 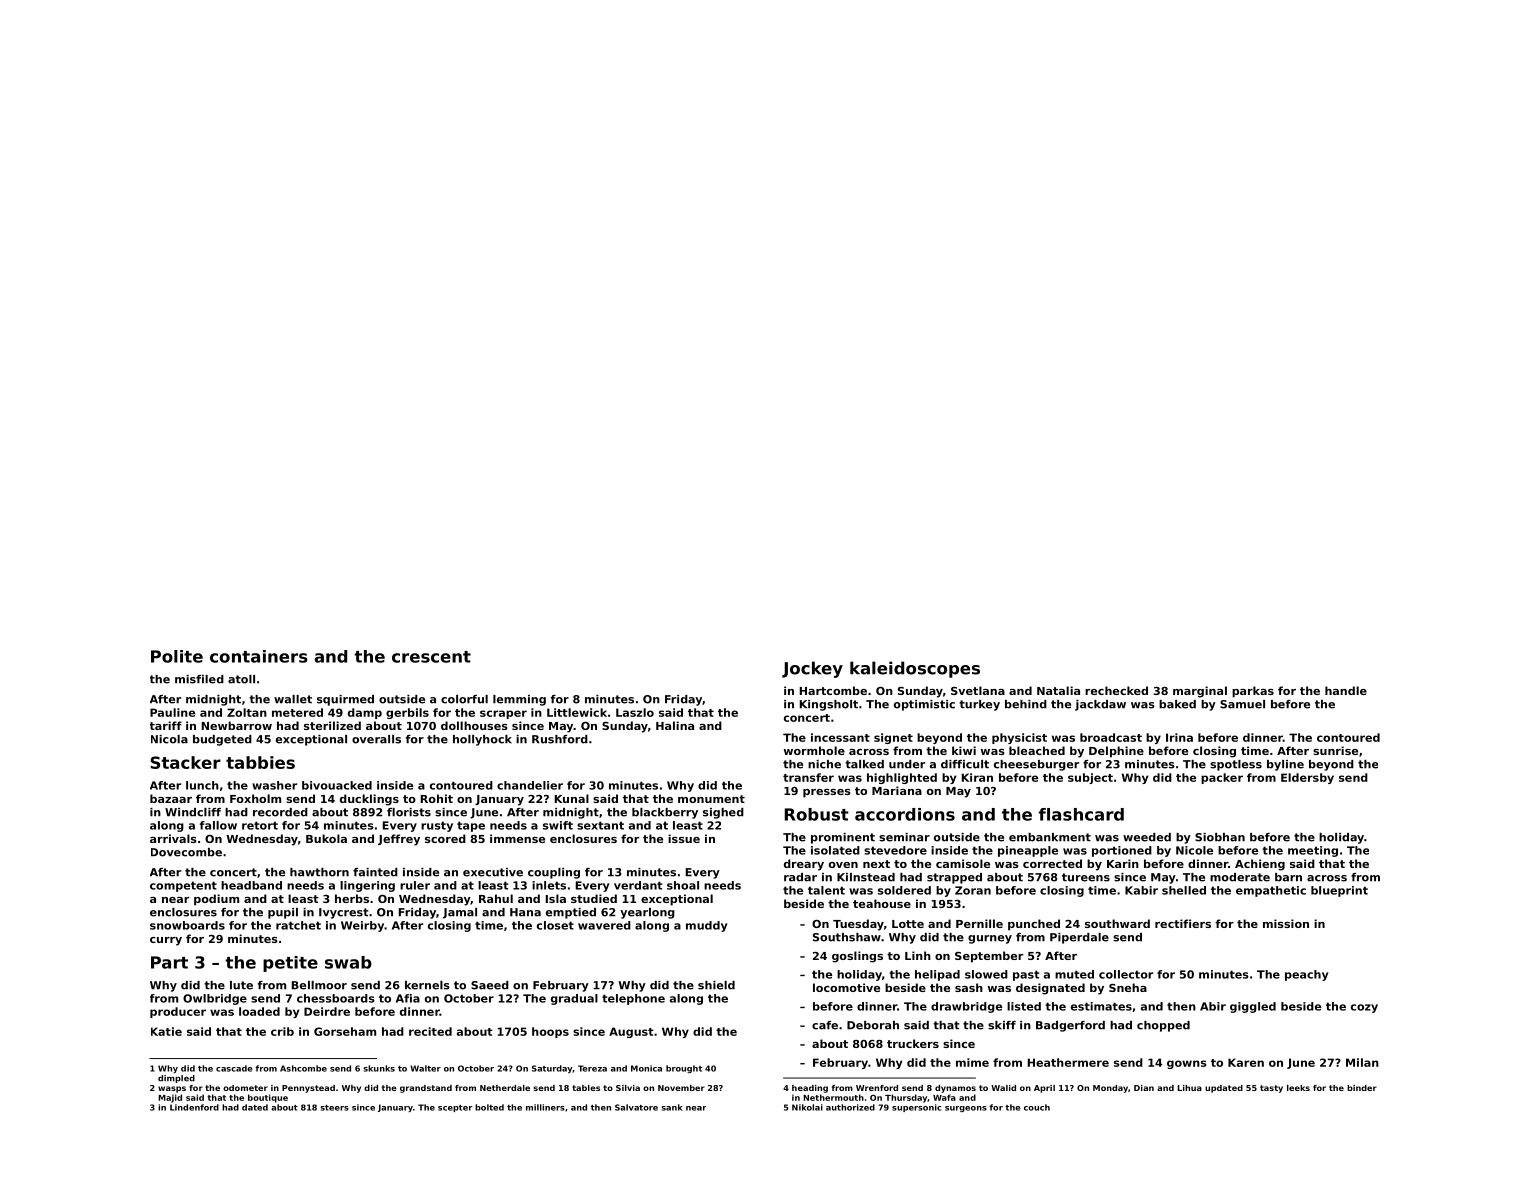 What do you see at coordinates (464, 699) in the document?
I see `colorful` at bounding box center [464, 699].
